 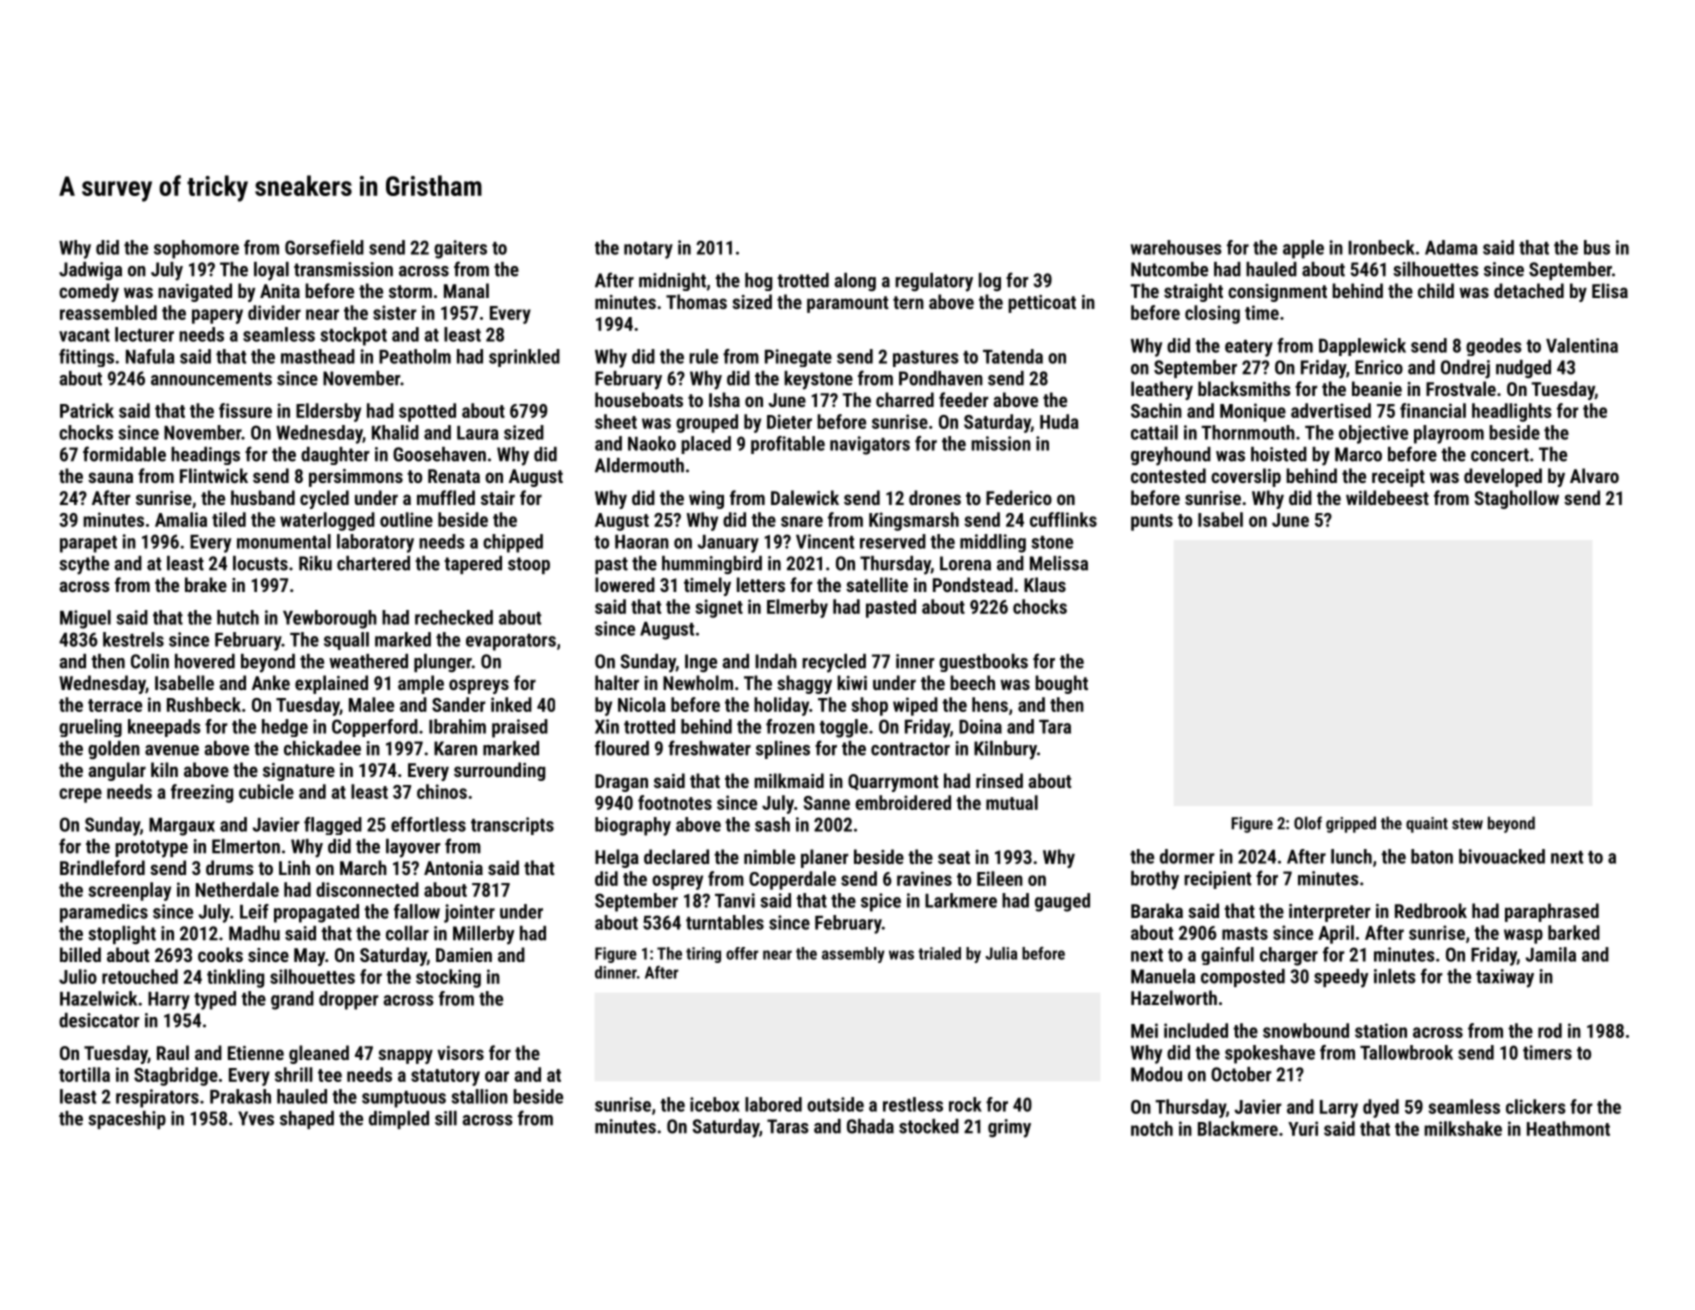 I want to click on sauna, so click(x=110, y=477).
